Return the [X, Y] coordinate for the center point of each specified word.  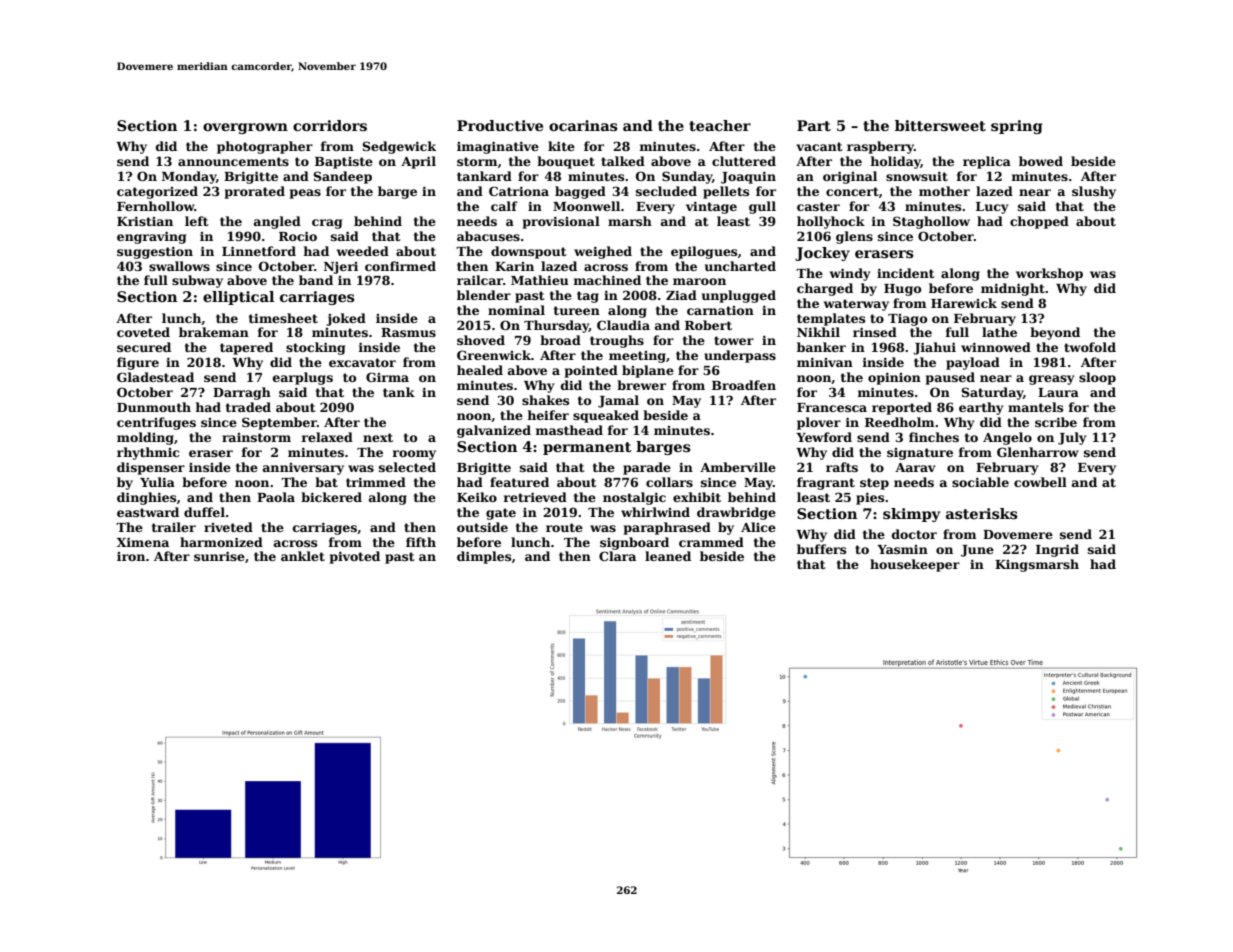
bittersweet [940, 125]
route [564, 527]
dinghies [146, 498]
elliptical [238, 298]
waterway [856, 305]
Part [814, 125]
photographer [265, 147]
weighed [603, 252]
